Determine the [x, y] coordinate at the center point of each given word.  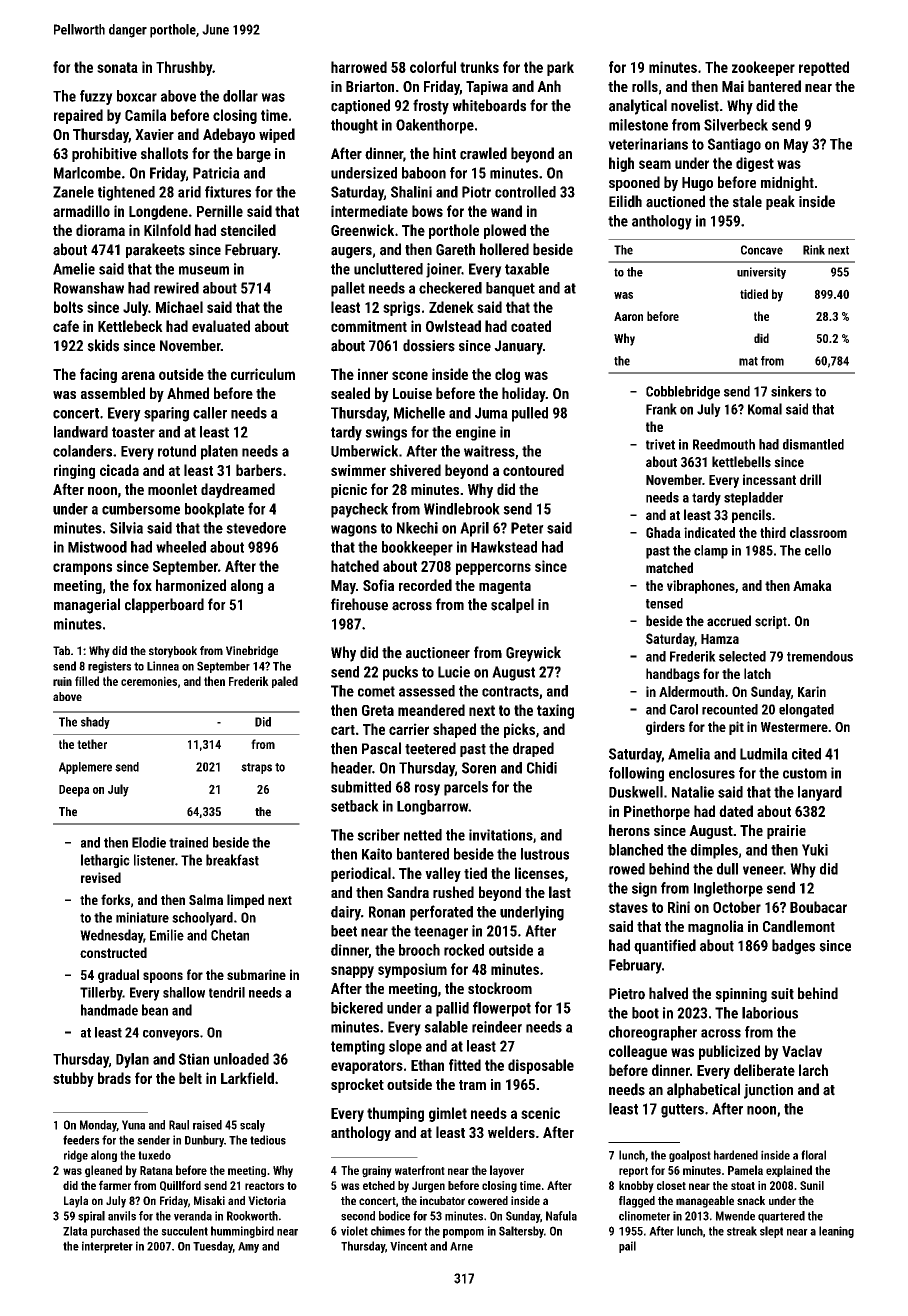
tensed [664, 603]
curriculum [263, 374]
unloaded [241, 1059]
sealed [350, 393]
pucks [400, 673]
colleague [638, 1052]
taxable [527, 269]
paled [285, 682]
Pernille [220, 211]
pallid [452, 1009]
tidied [754, 294]
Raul [179, 1125]
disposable [541, 1066]
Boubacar [818, 907]
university [761, 273]
